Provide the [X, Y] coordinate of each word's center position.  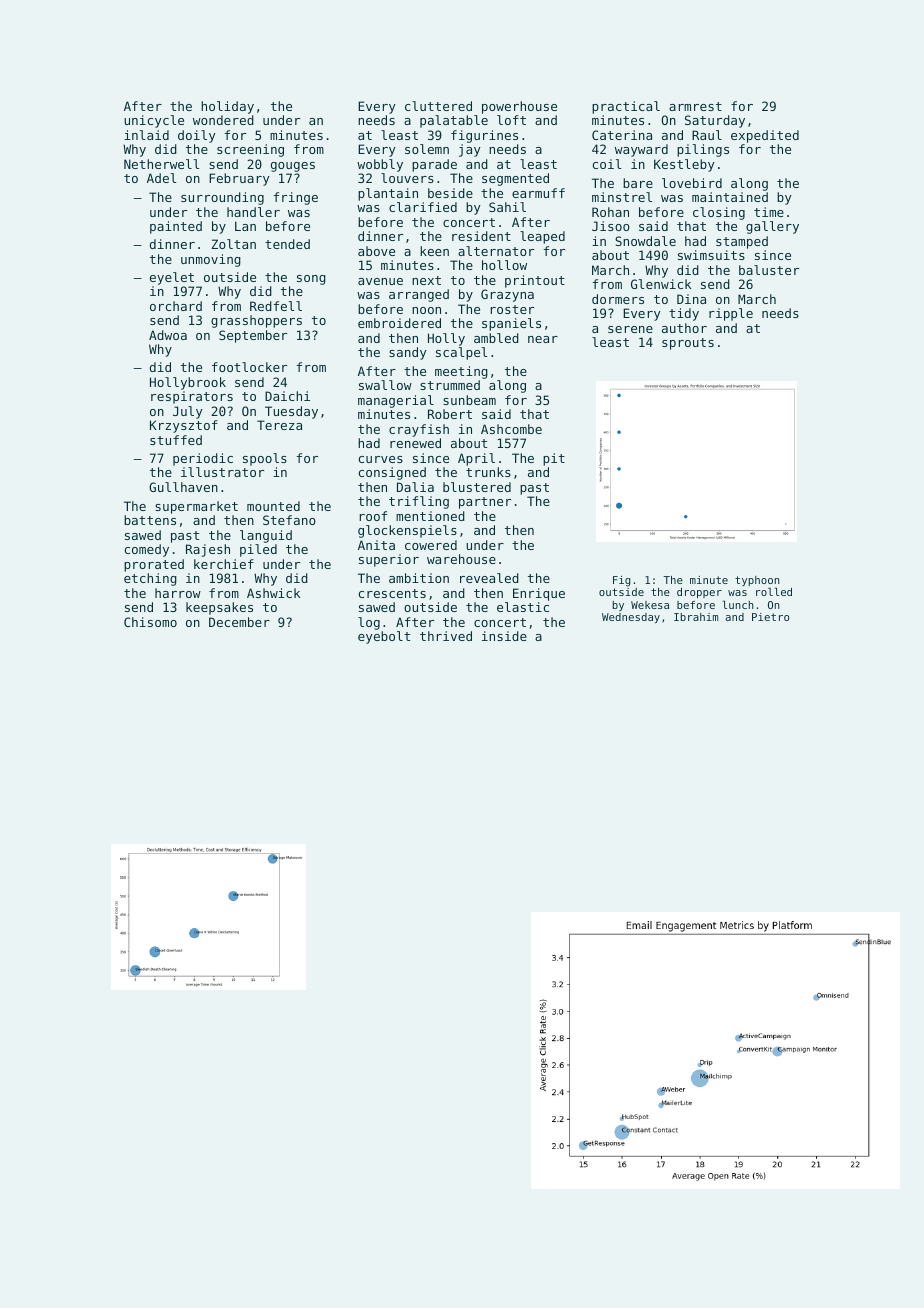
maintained [730, 197]
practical [626, 107]
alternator [496, 251]
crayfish [419, 430]
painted [176, 227]
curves [380, 459]
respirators [192, 397]
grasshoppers [256, 321]
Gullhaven [183, 487]
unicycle [154, 121]
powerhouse [519, 107]
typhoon [757, 582]
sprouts [688, 344]
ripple [731, 314]
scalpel [461, 353]
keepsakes [219, 608]
